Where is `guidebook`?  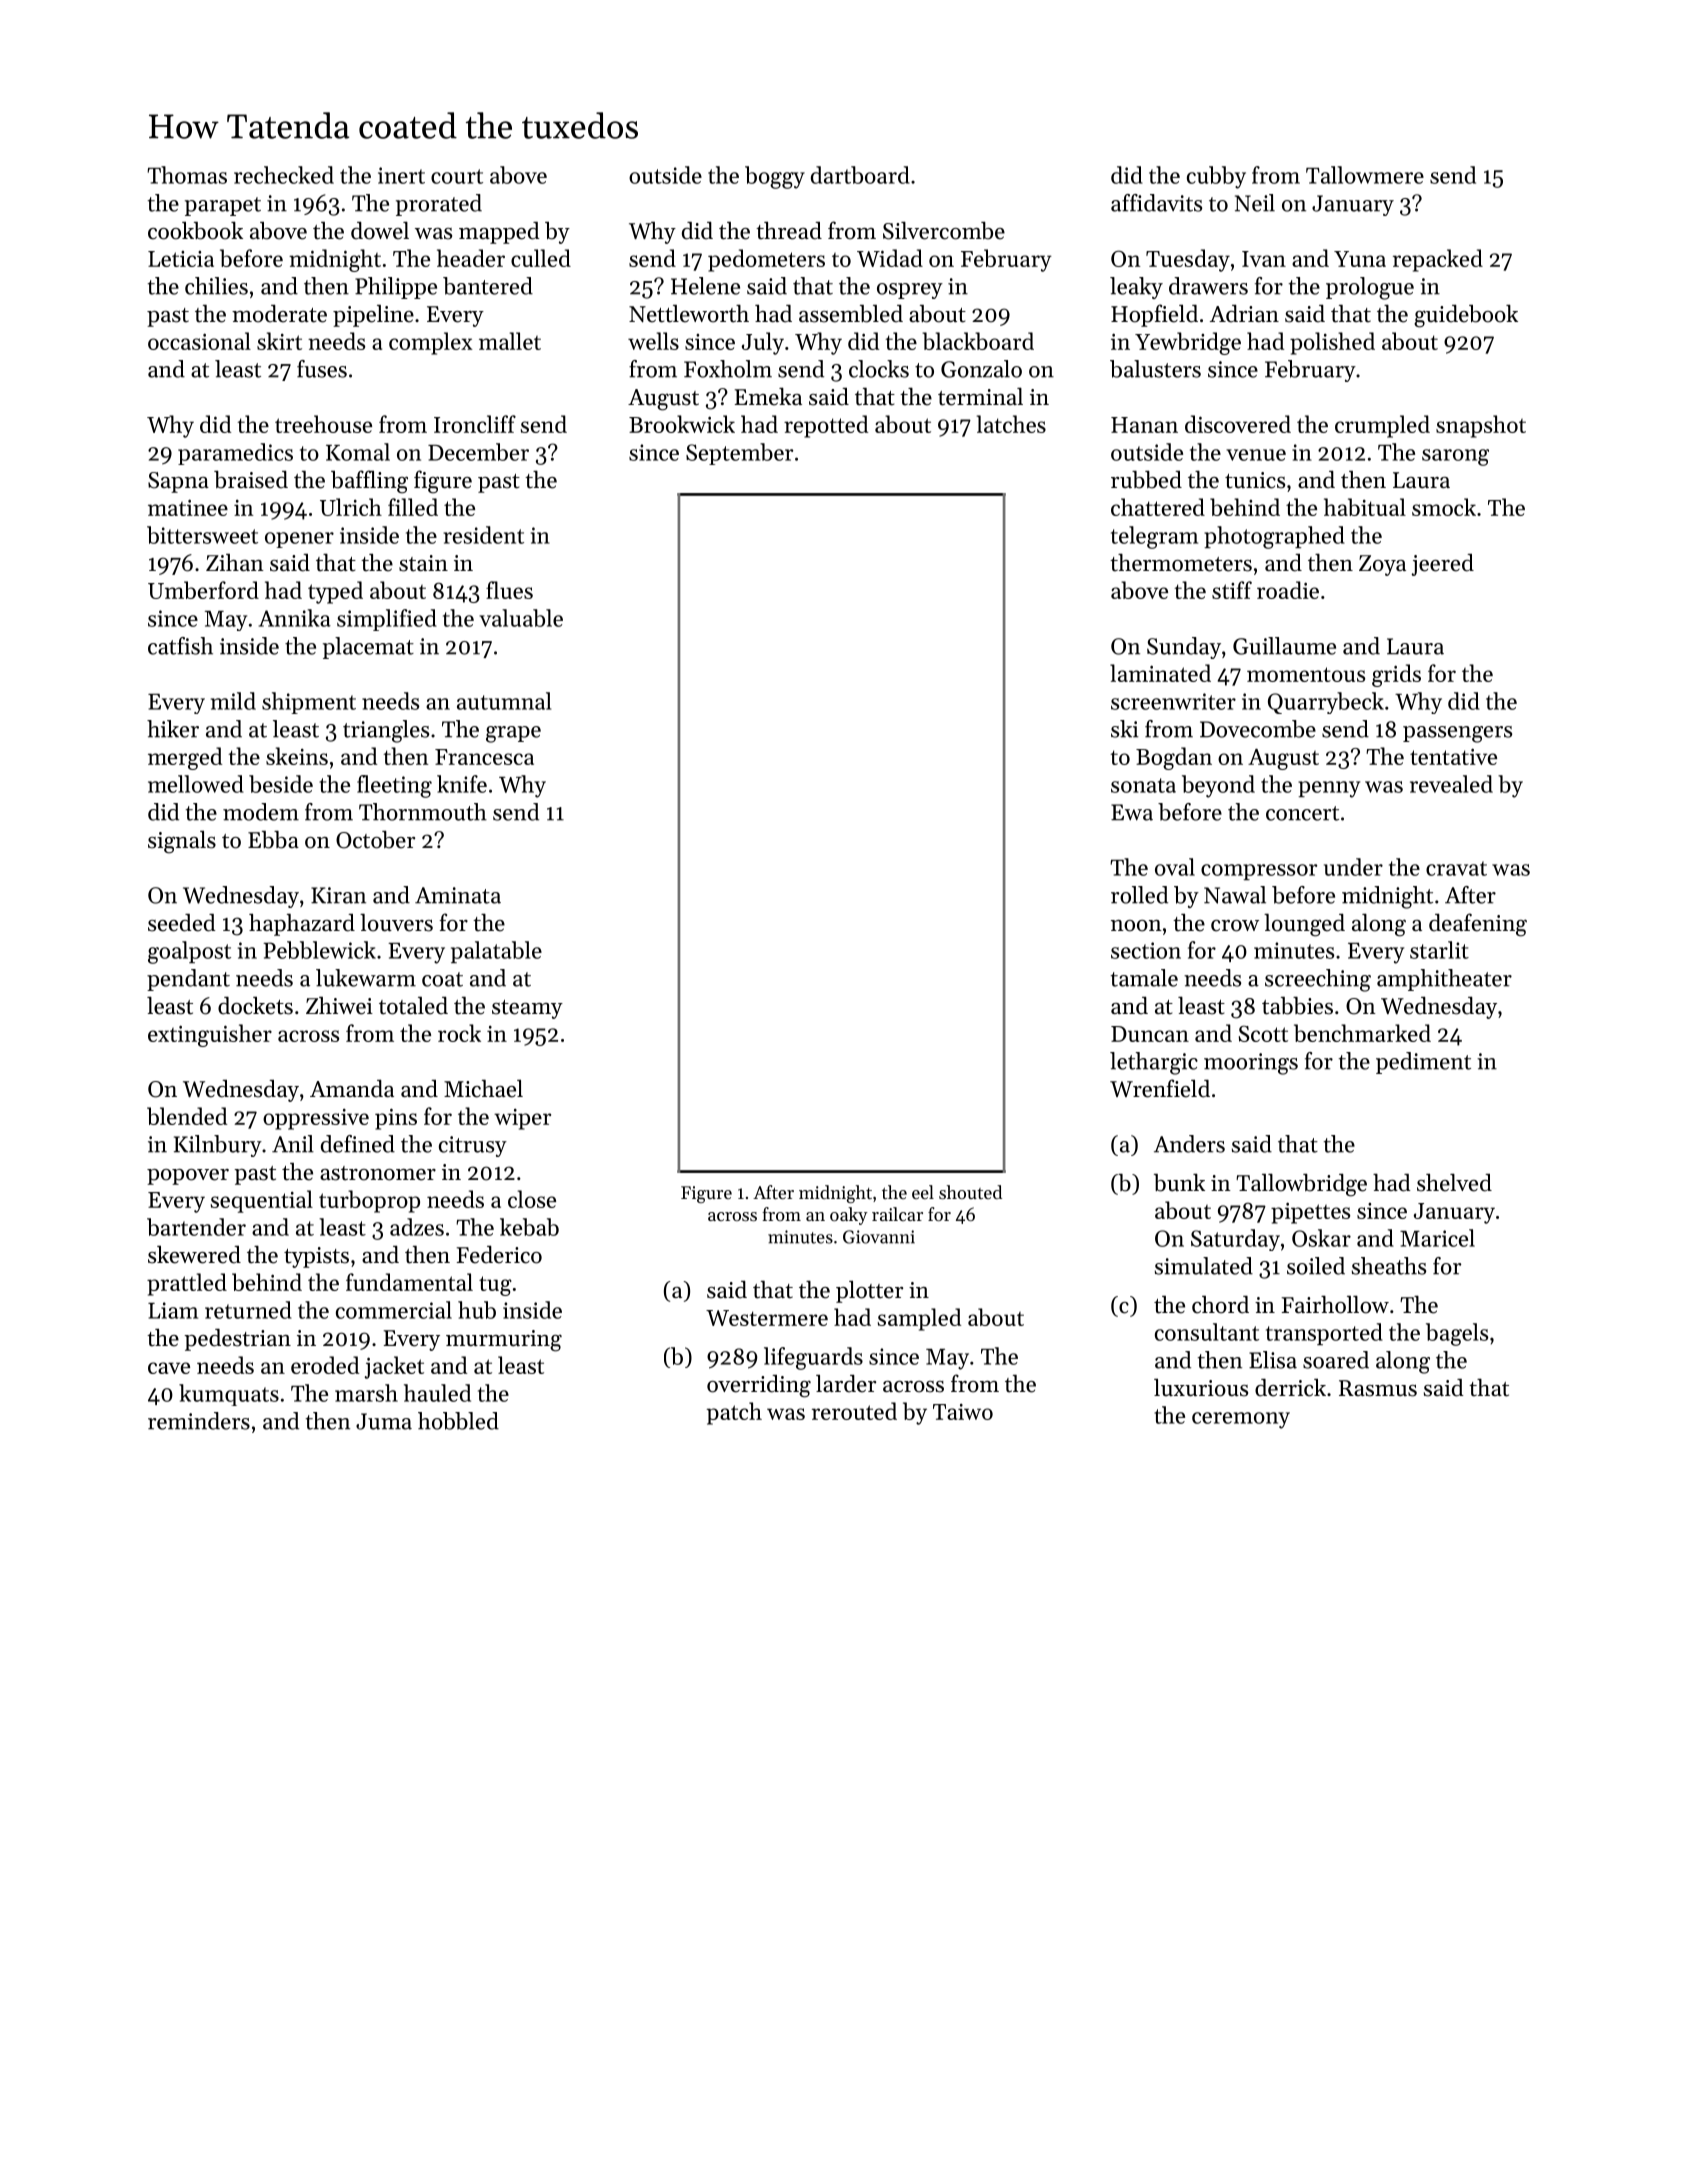 guidebook is located at coordinates (1466, 316).
